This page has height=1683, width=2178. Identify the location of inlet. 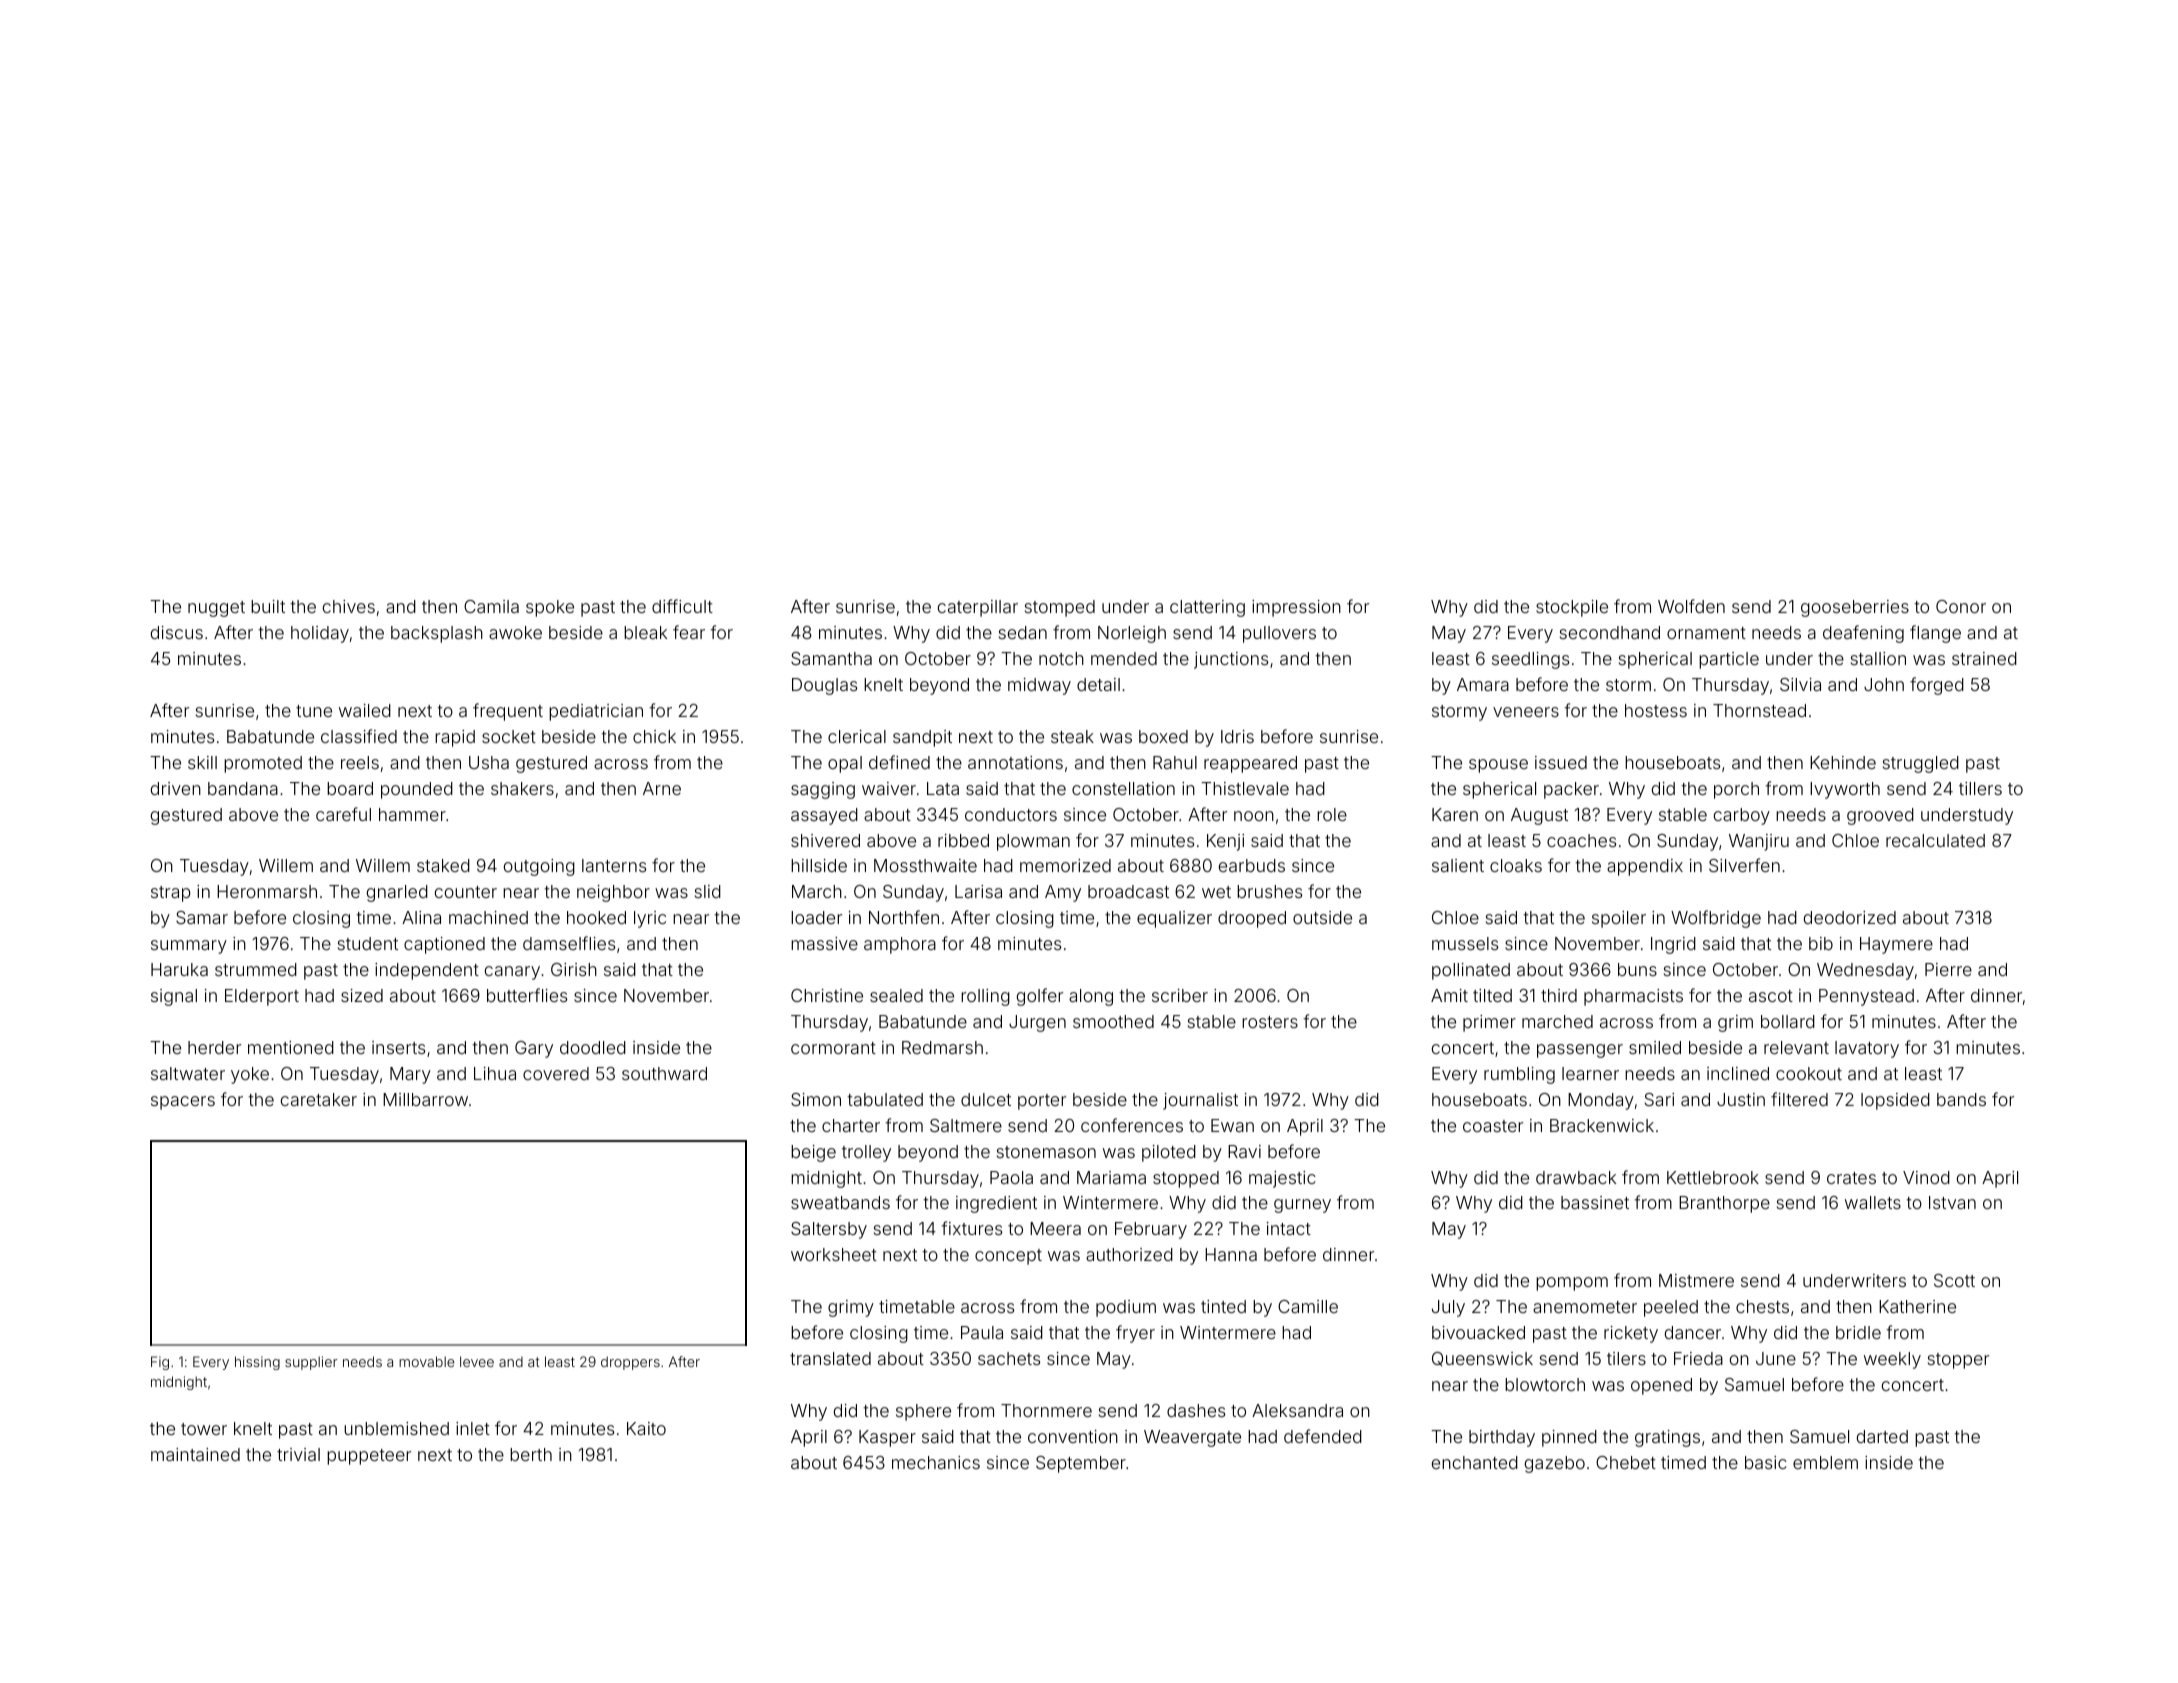
(473, 1428).
